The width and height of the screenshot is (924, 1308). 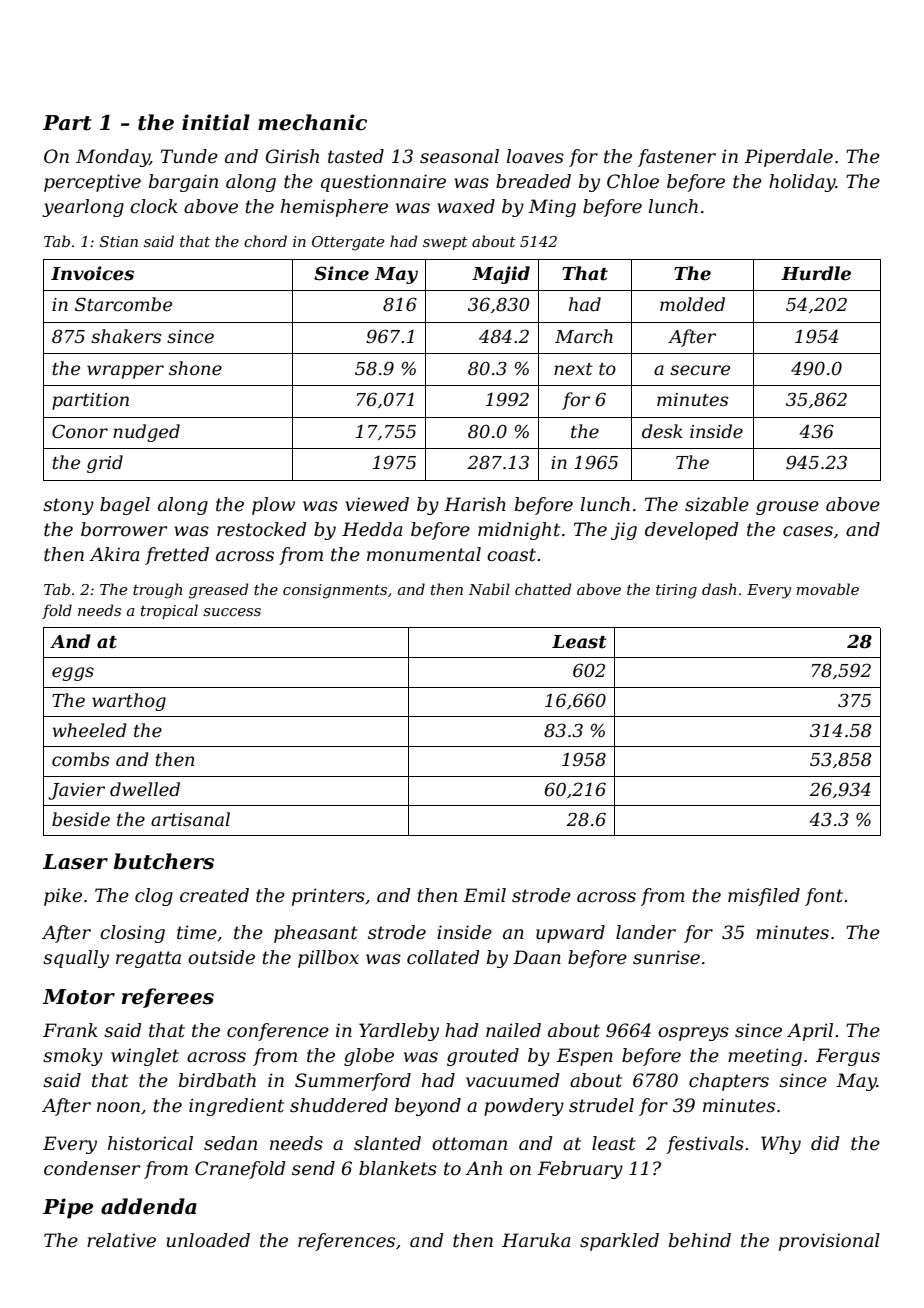 I want to click on unloaded, so click(x=208, y=1240).
